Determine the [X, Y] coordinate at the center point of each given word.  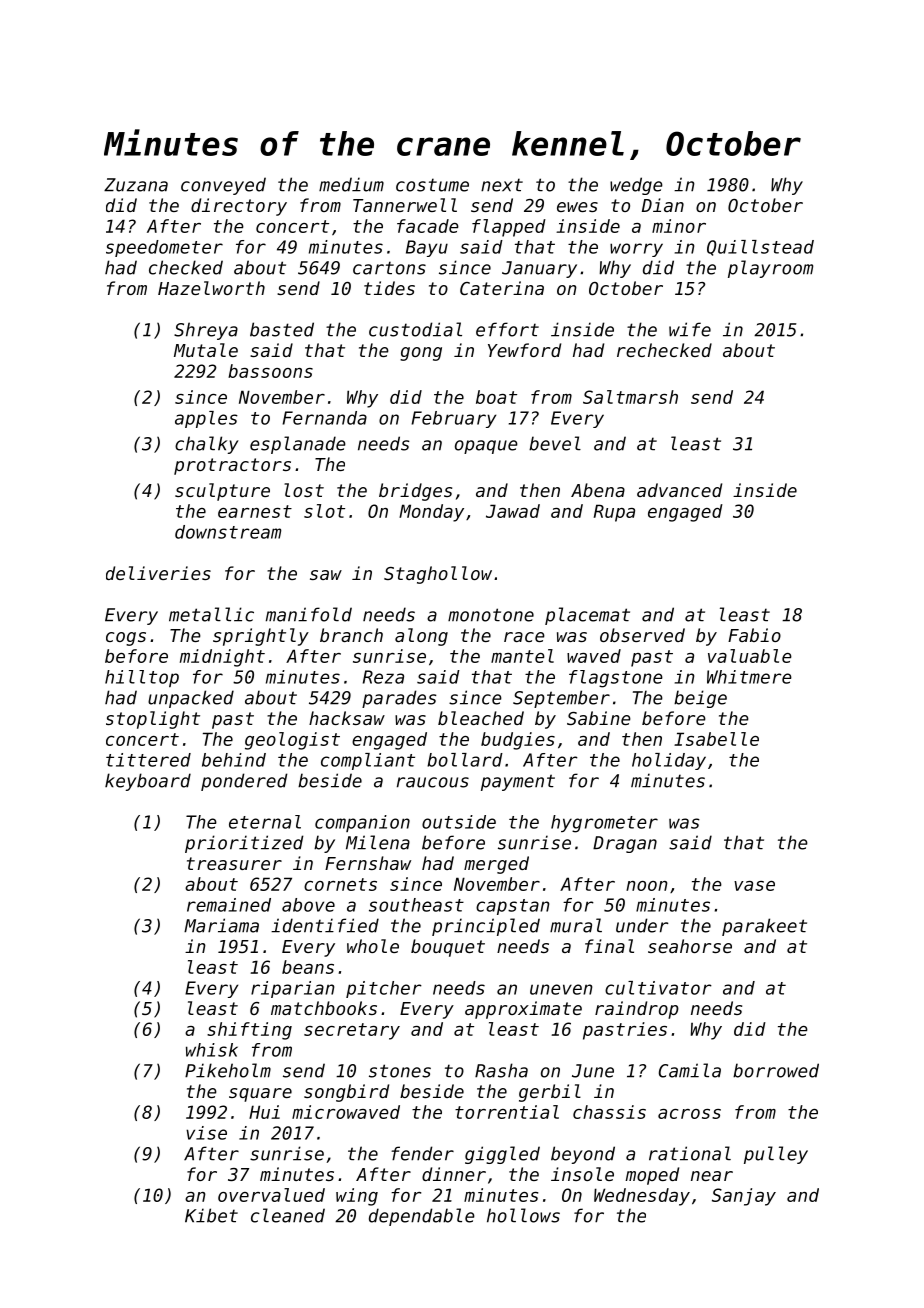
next [502, 185]
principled [486, 927]
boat [496, 397]
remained [229, 905]
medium [351, 184]
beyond [583, 1155]
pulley [776, 1155]
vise [206, 1133]
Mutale [206, 350]
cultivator [658, 988]
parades [399, 699]
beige [700, 699]
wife [690, 329]
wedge [636, 186]
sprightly [261, 637]
